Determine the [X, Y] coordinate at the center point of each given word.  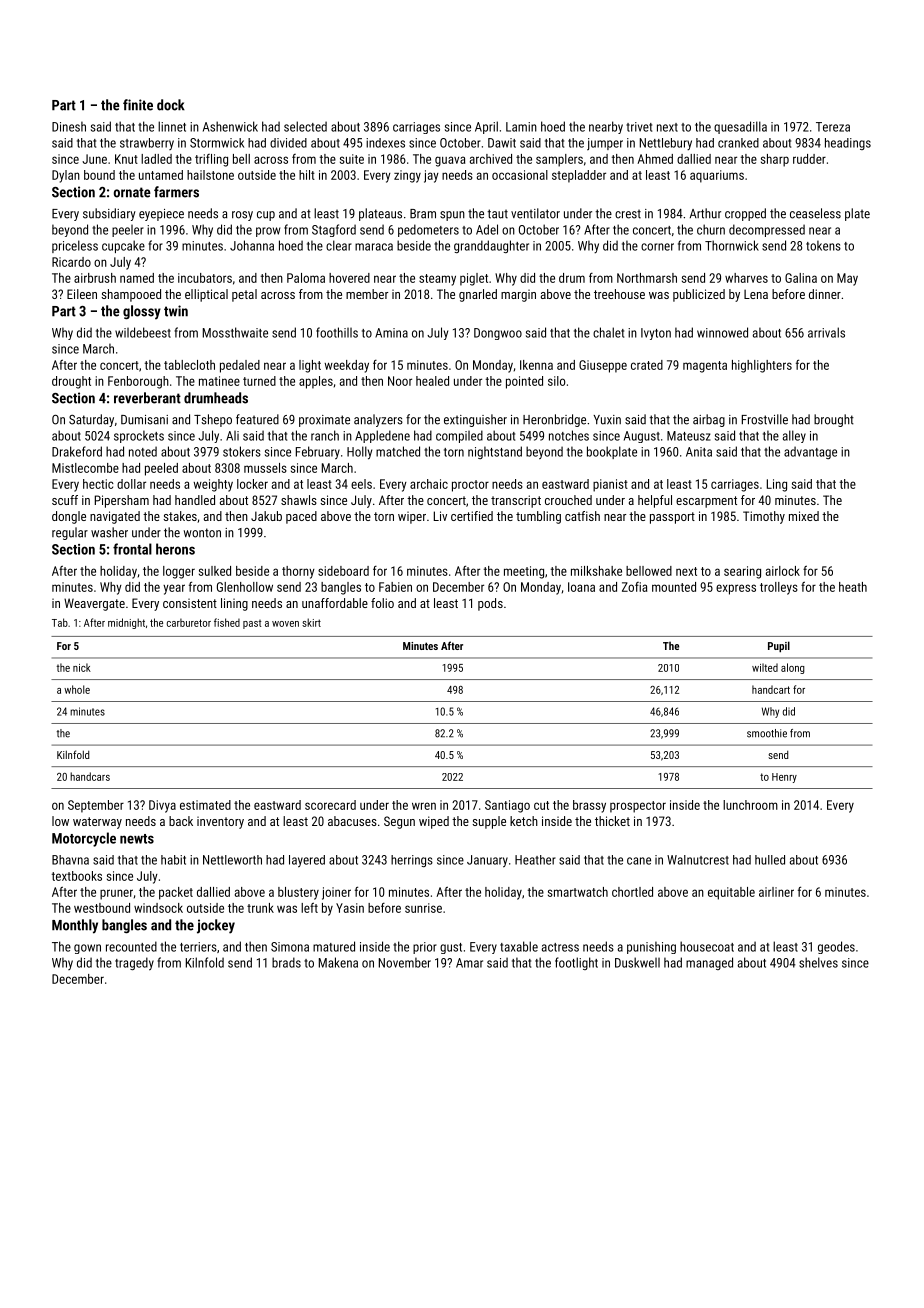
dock [171, 105]
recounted [131, 946]
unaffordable [335, 603]
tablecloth [189, 365]
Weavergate [94, 604]
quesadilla [740, 127]
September [96, 806]
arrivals [826, 332]
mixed [804, 516]
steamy [437, 280]
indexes [385, 143]
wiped [434, 822]
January [487, 861]
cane [639, 861]
